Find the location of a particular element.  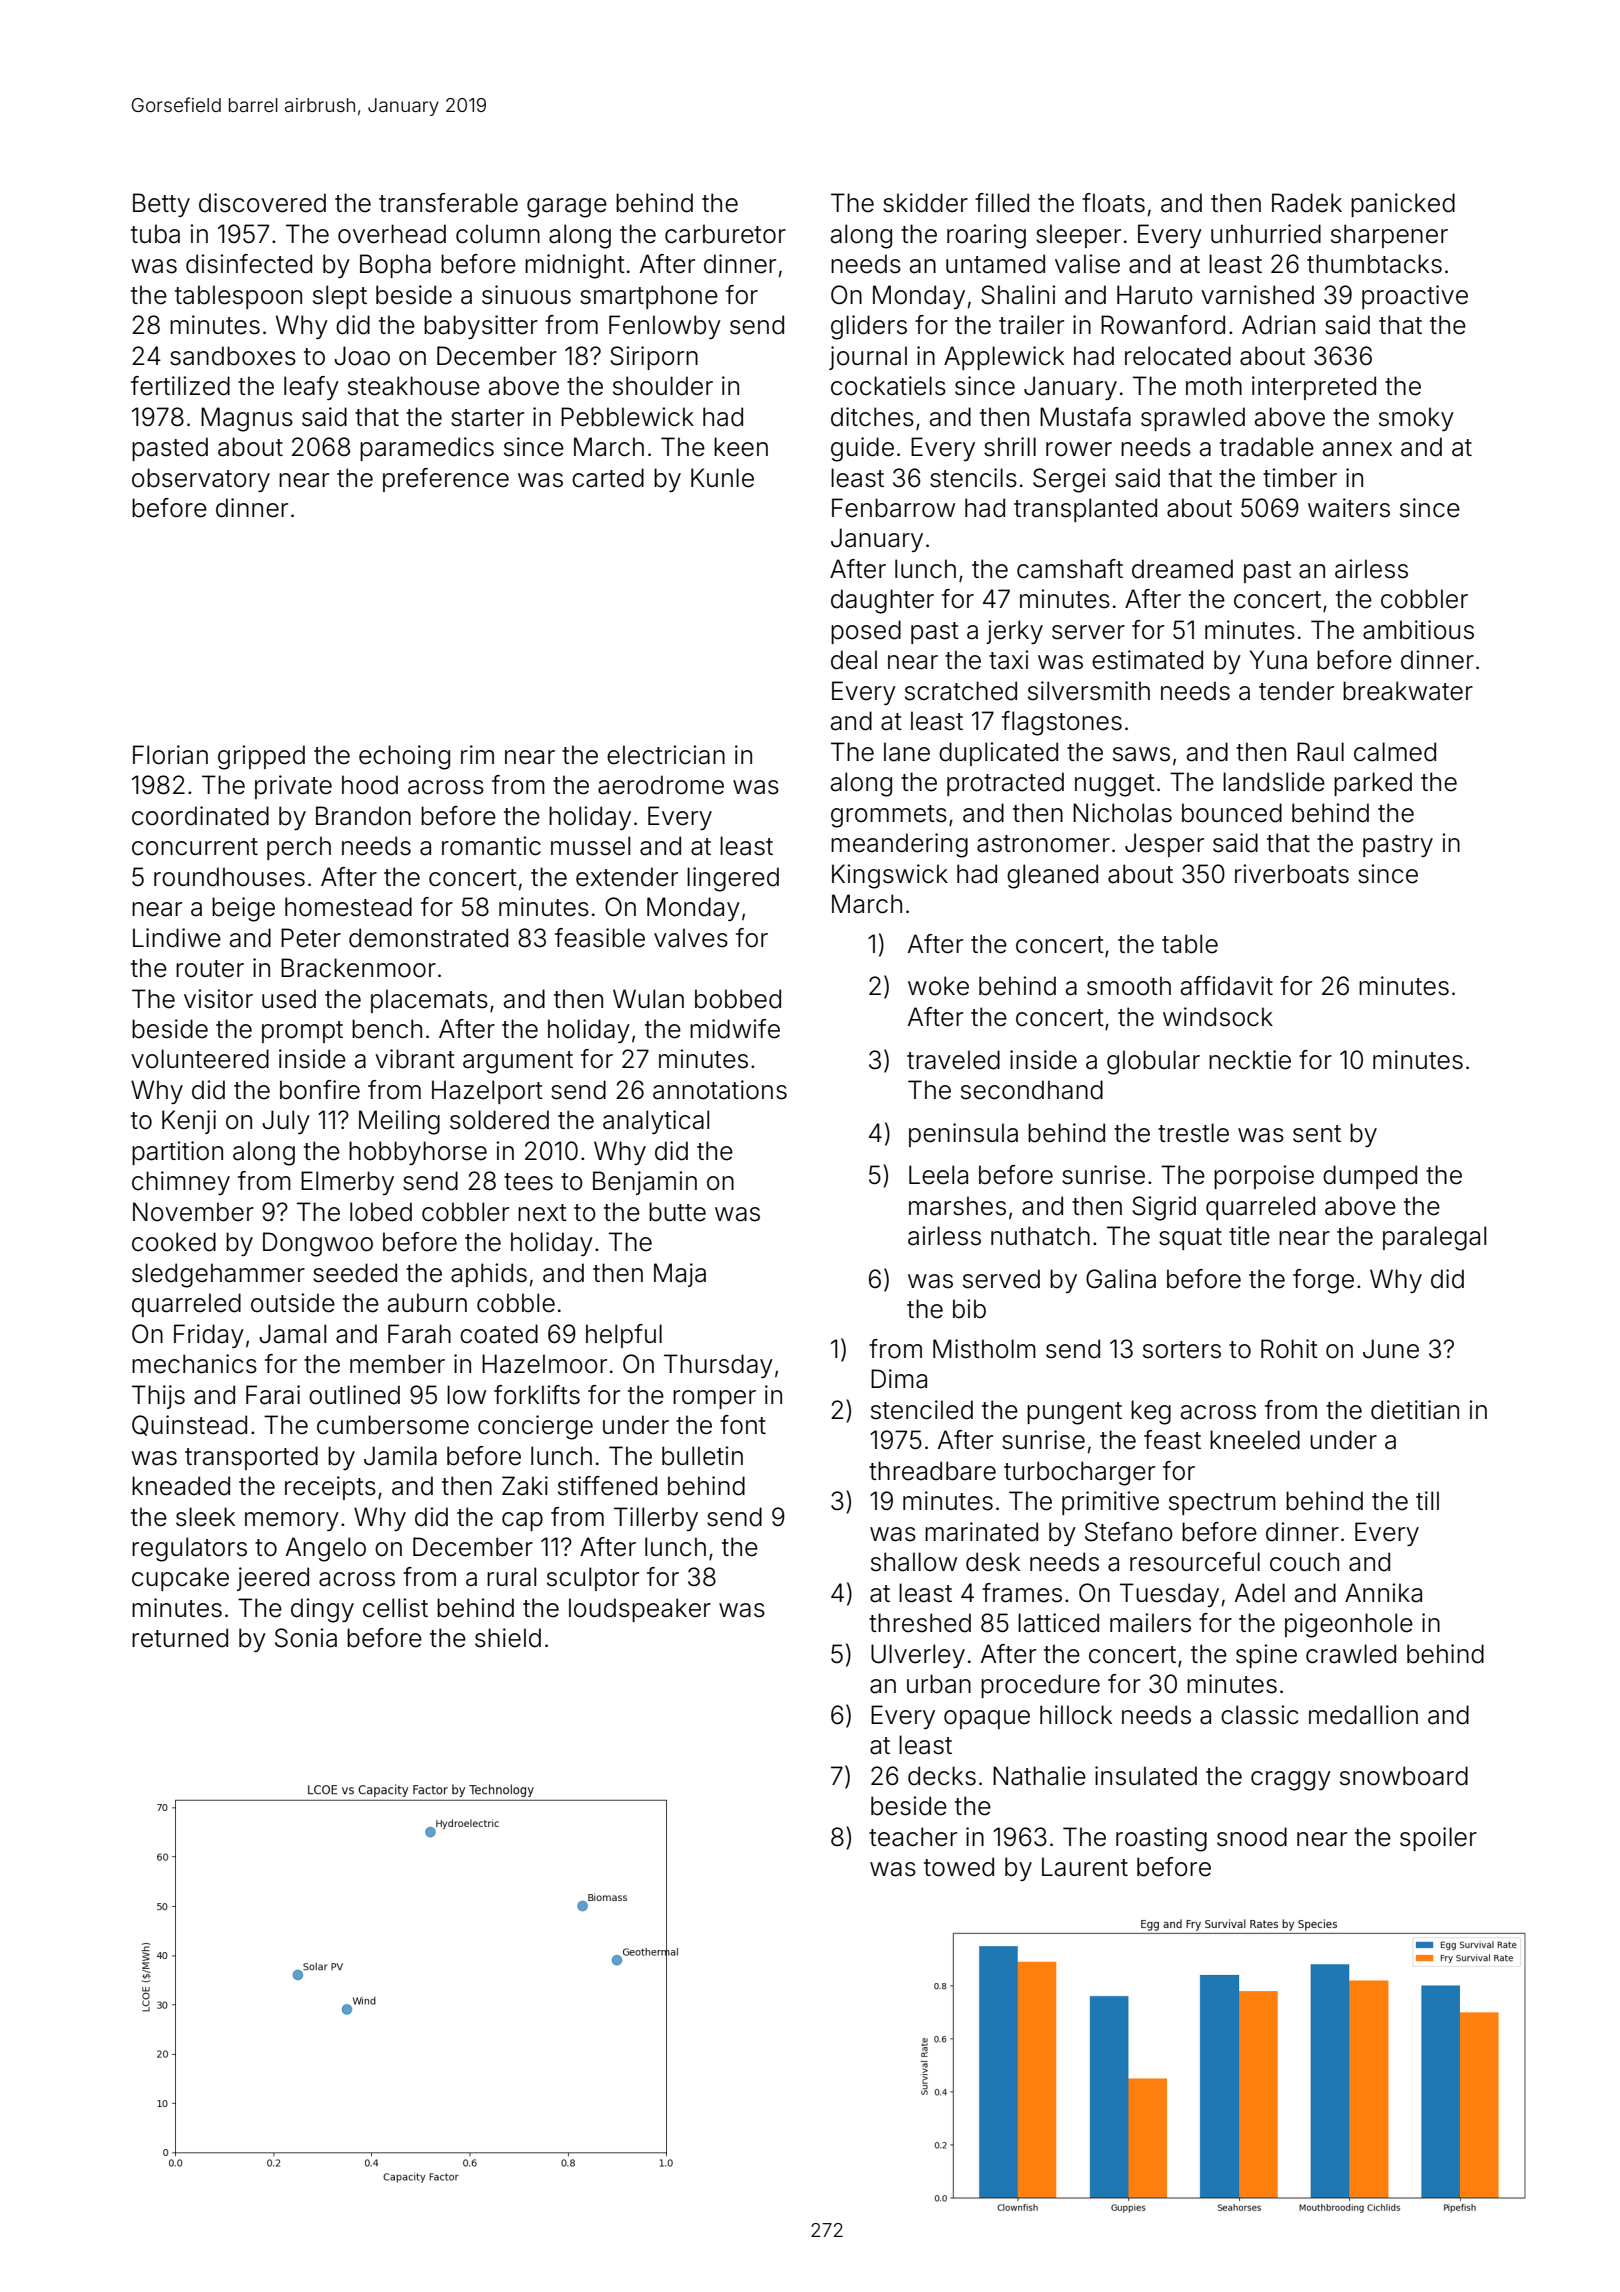

paramedics is located at coordinates (427, 449).
